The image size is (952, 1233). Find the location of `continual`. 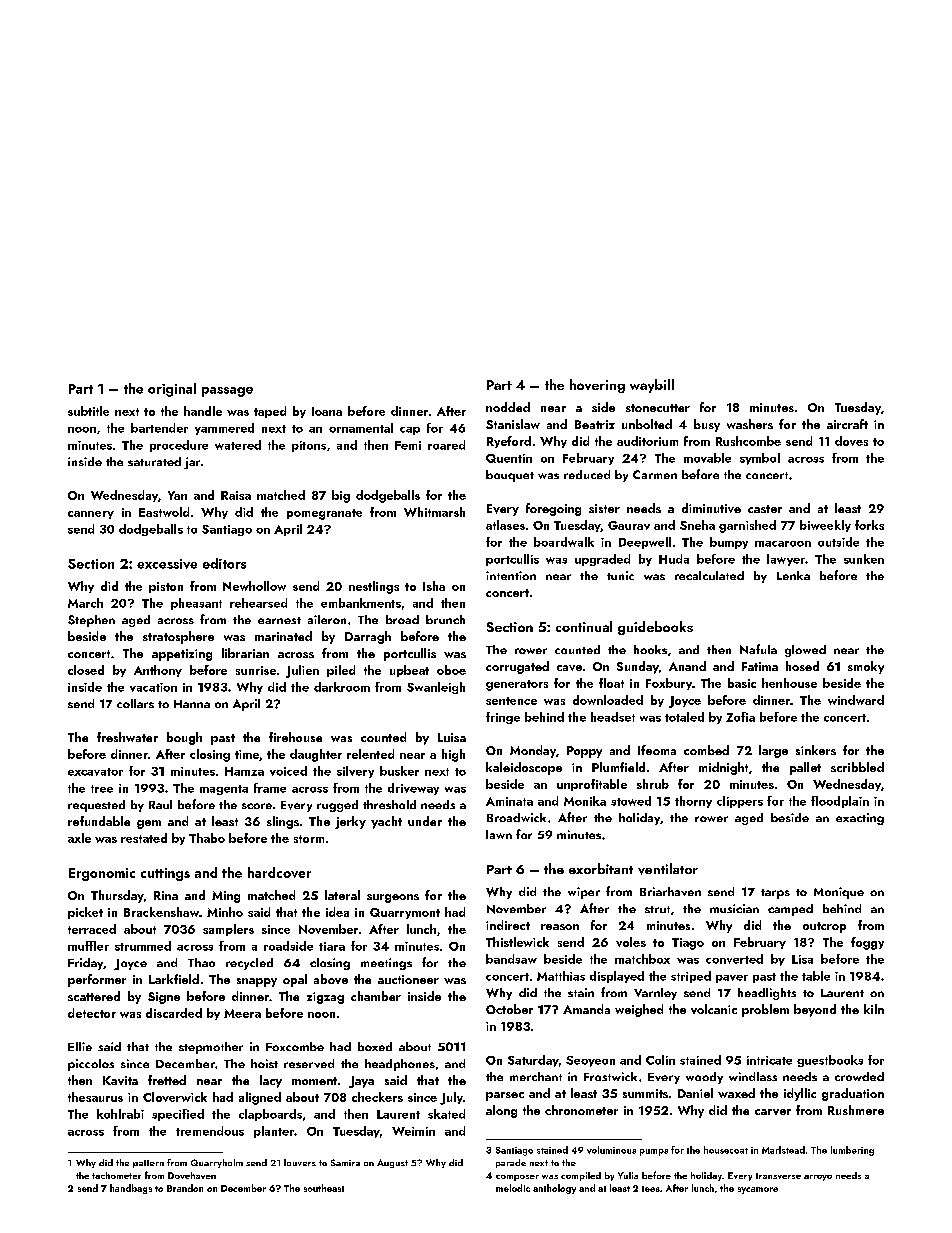

continual is located at coordinates (584, 626).
